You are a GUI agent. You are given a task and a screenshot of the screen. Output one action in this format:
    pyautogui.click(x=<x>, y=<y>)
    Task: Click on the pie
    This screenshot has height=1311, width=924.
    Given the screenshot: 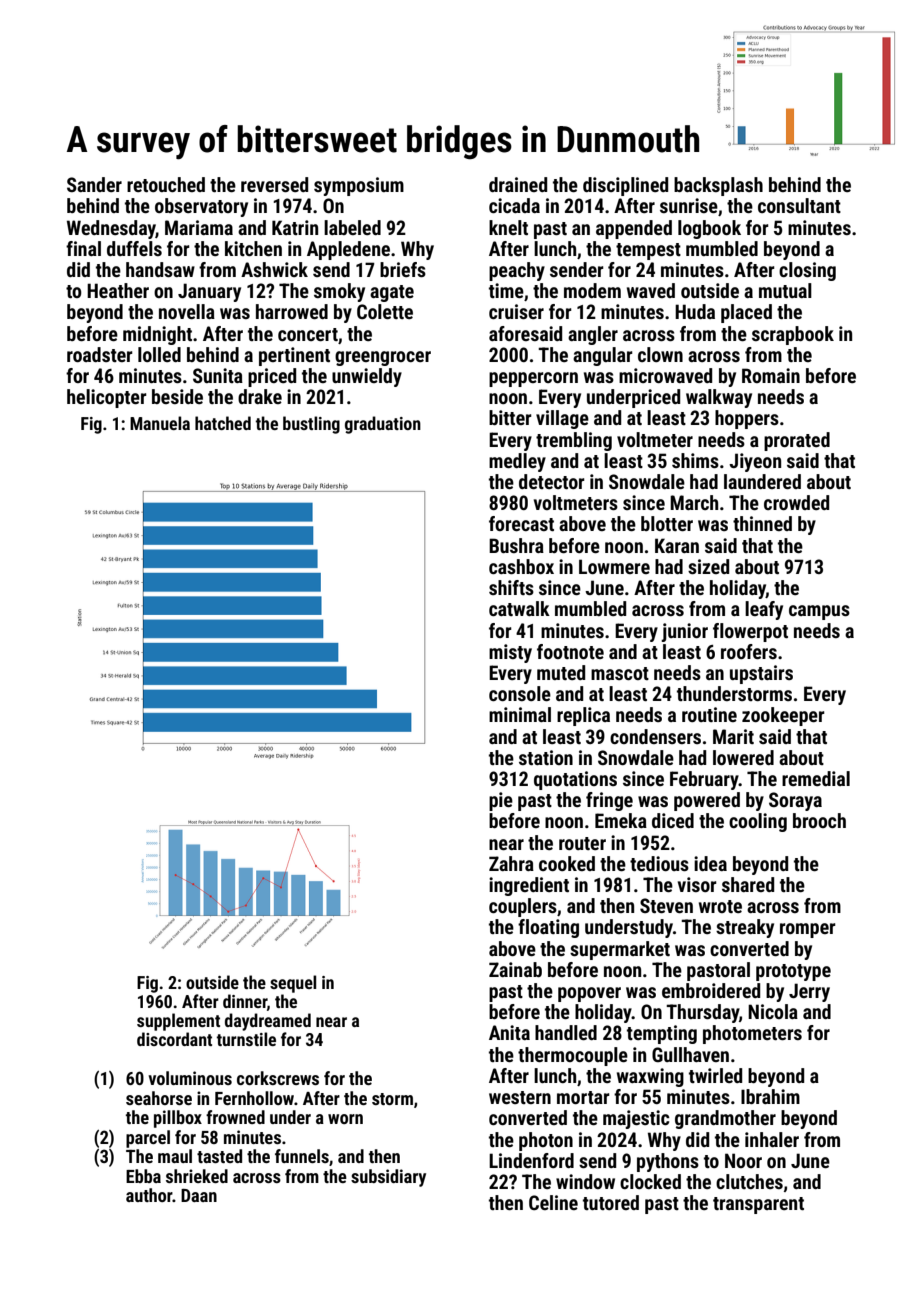 What is the action you would take?
    pyautogui.click(x=501, y=801)
